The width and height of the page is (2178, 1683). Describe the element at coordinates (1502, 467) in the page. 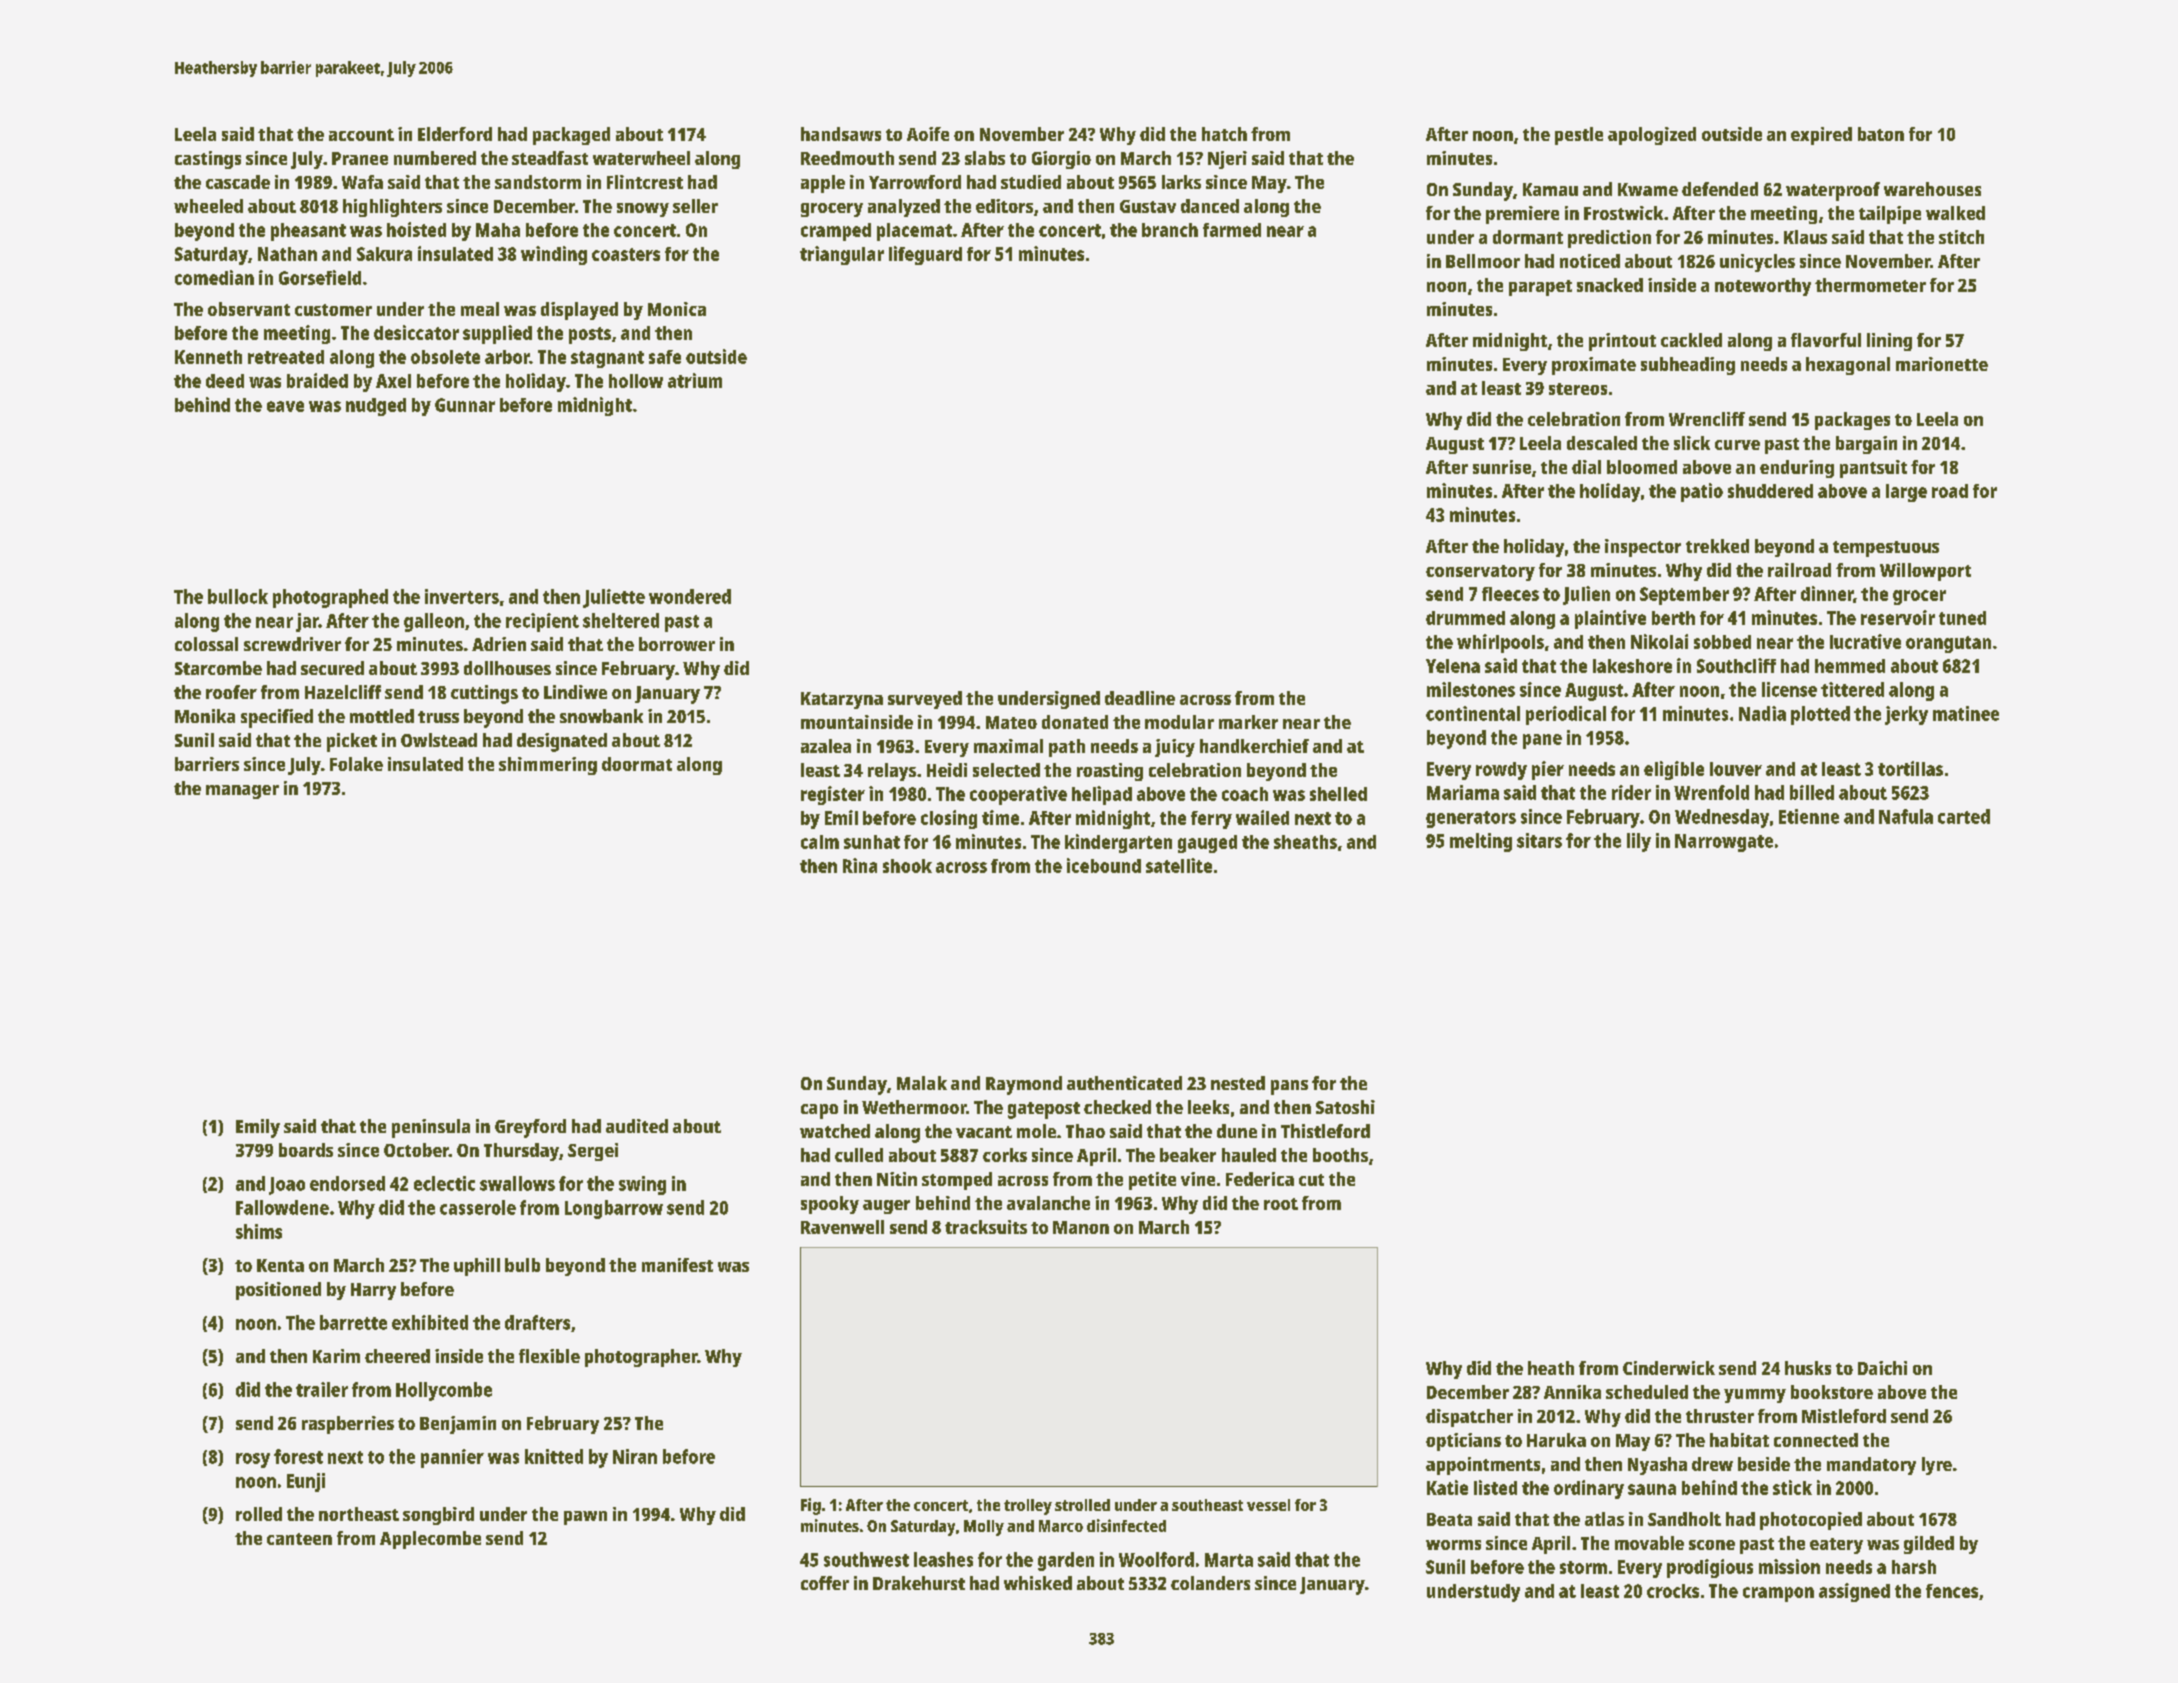

I see `sunrise` at that location.
